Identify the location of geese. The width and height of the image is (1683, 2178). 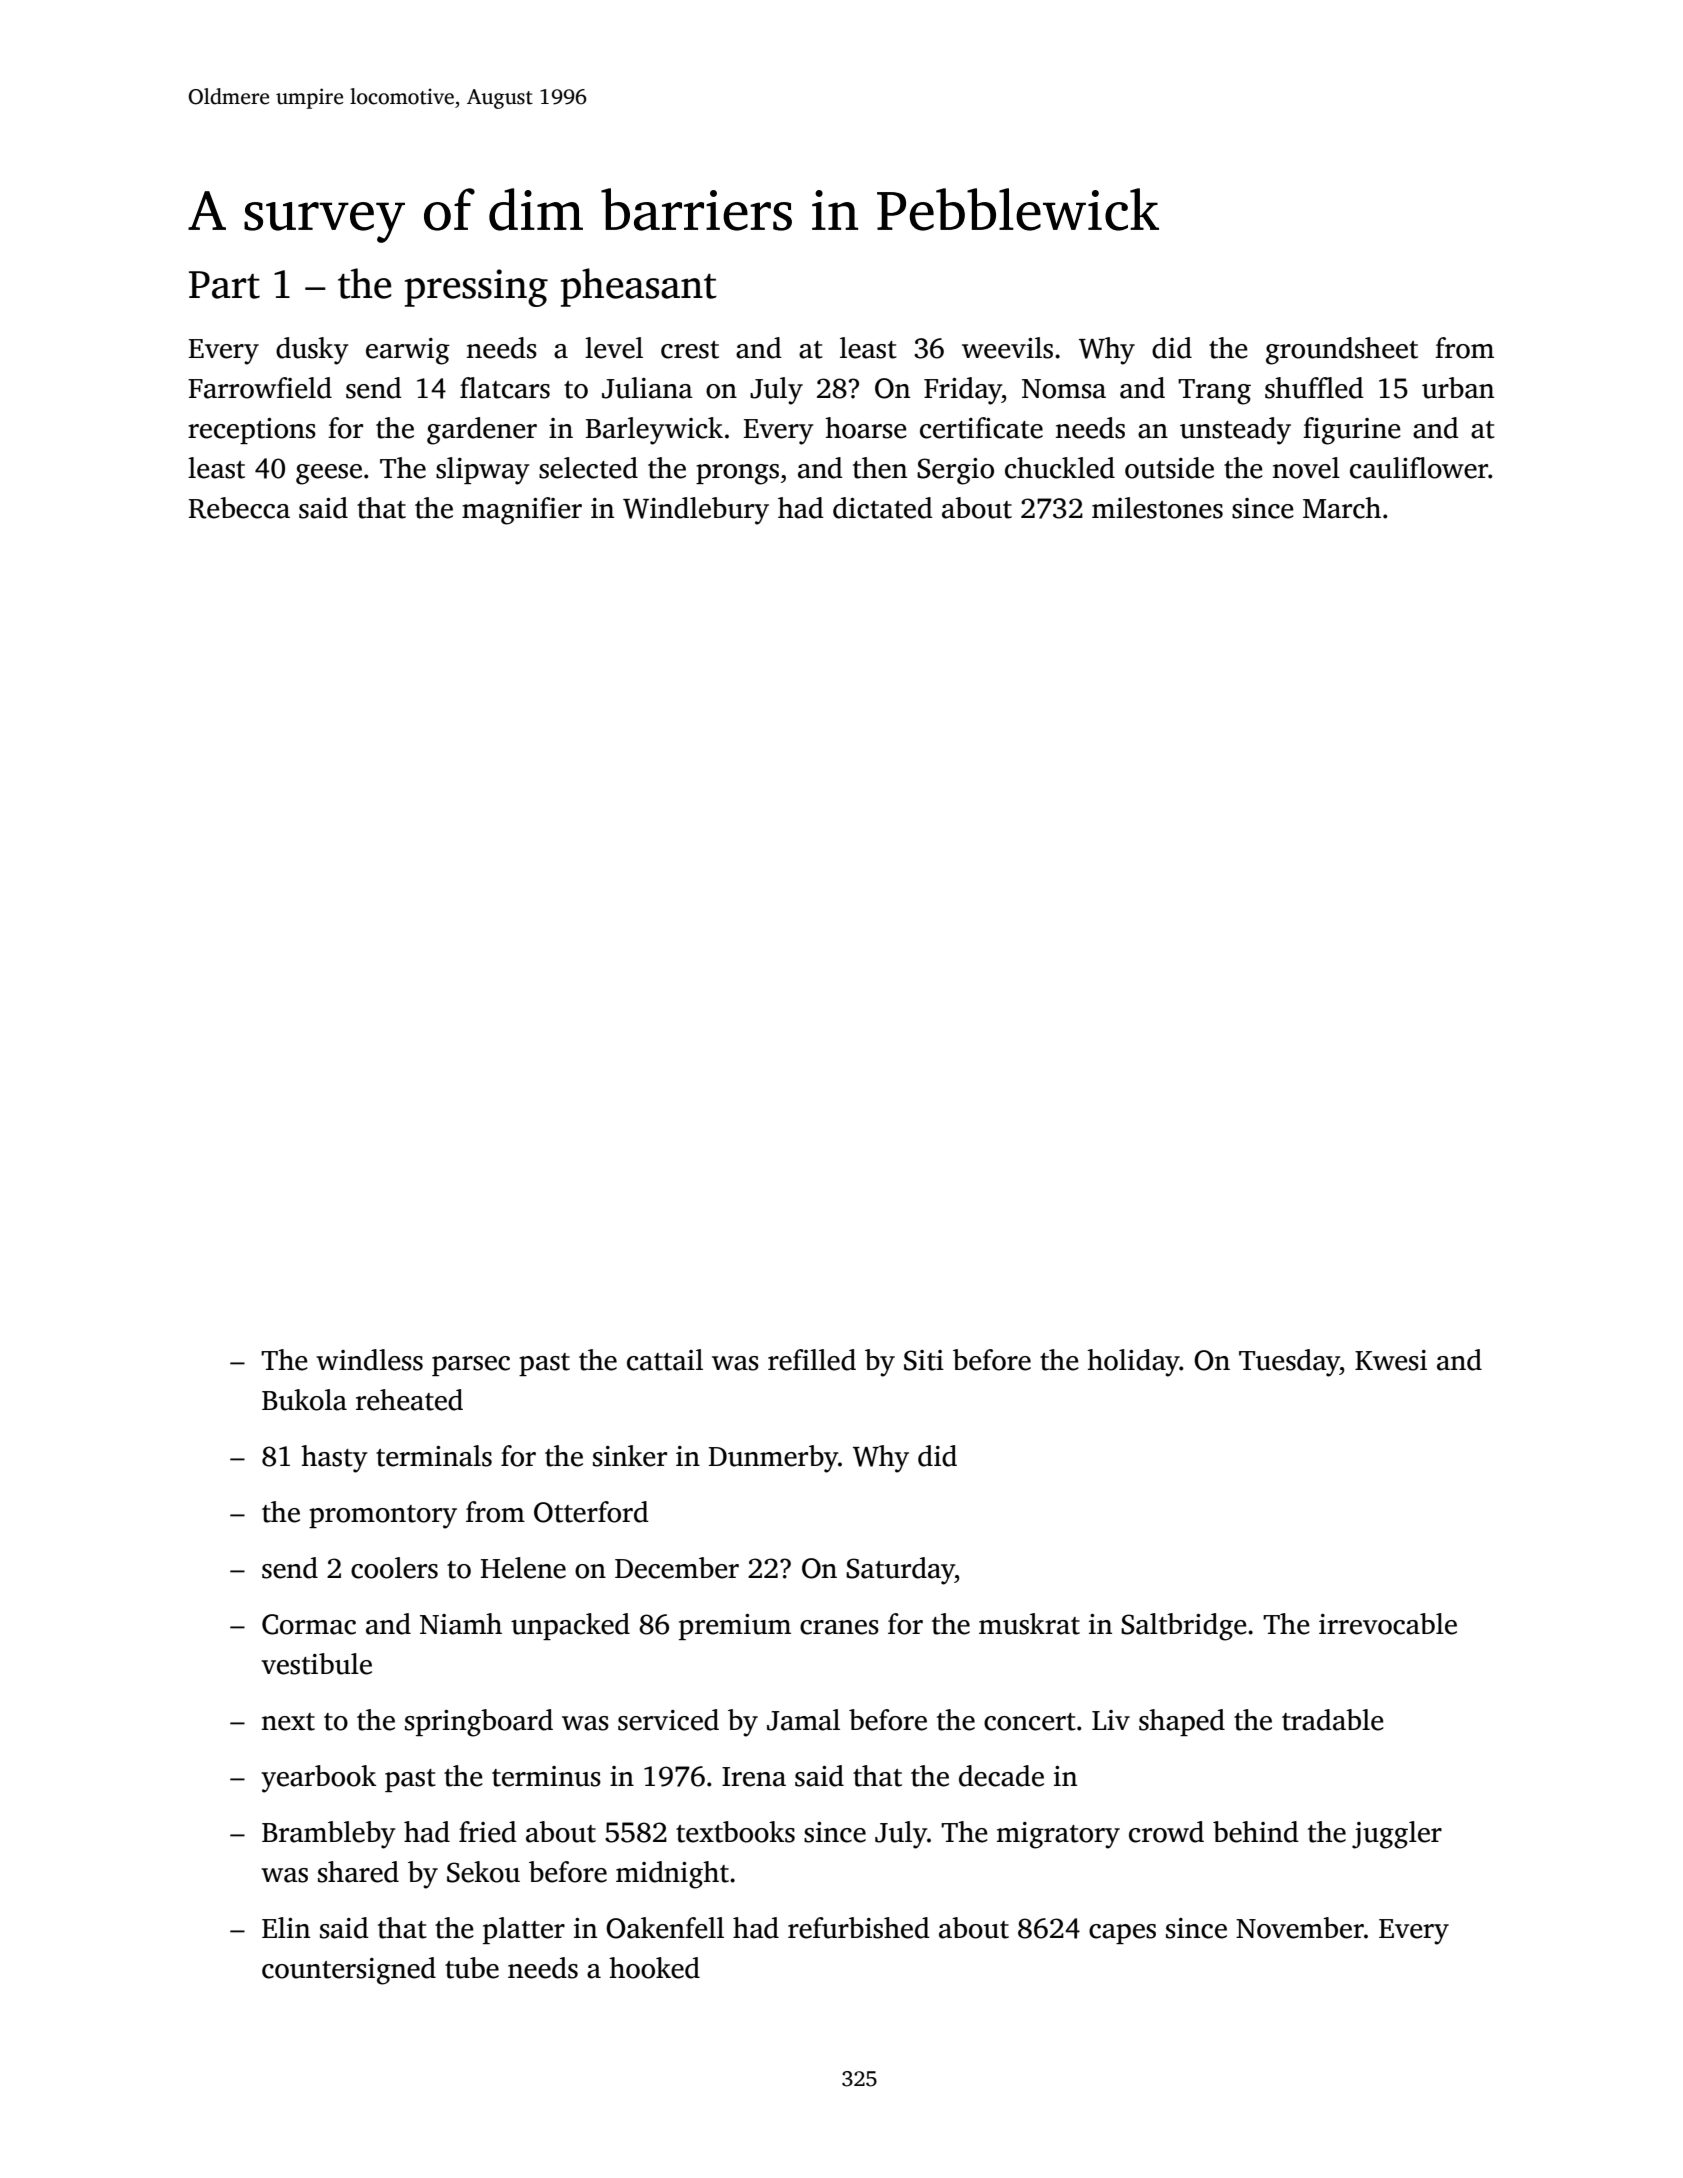
(329, 474).
